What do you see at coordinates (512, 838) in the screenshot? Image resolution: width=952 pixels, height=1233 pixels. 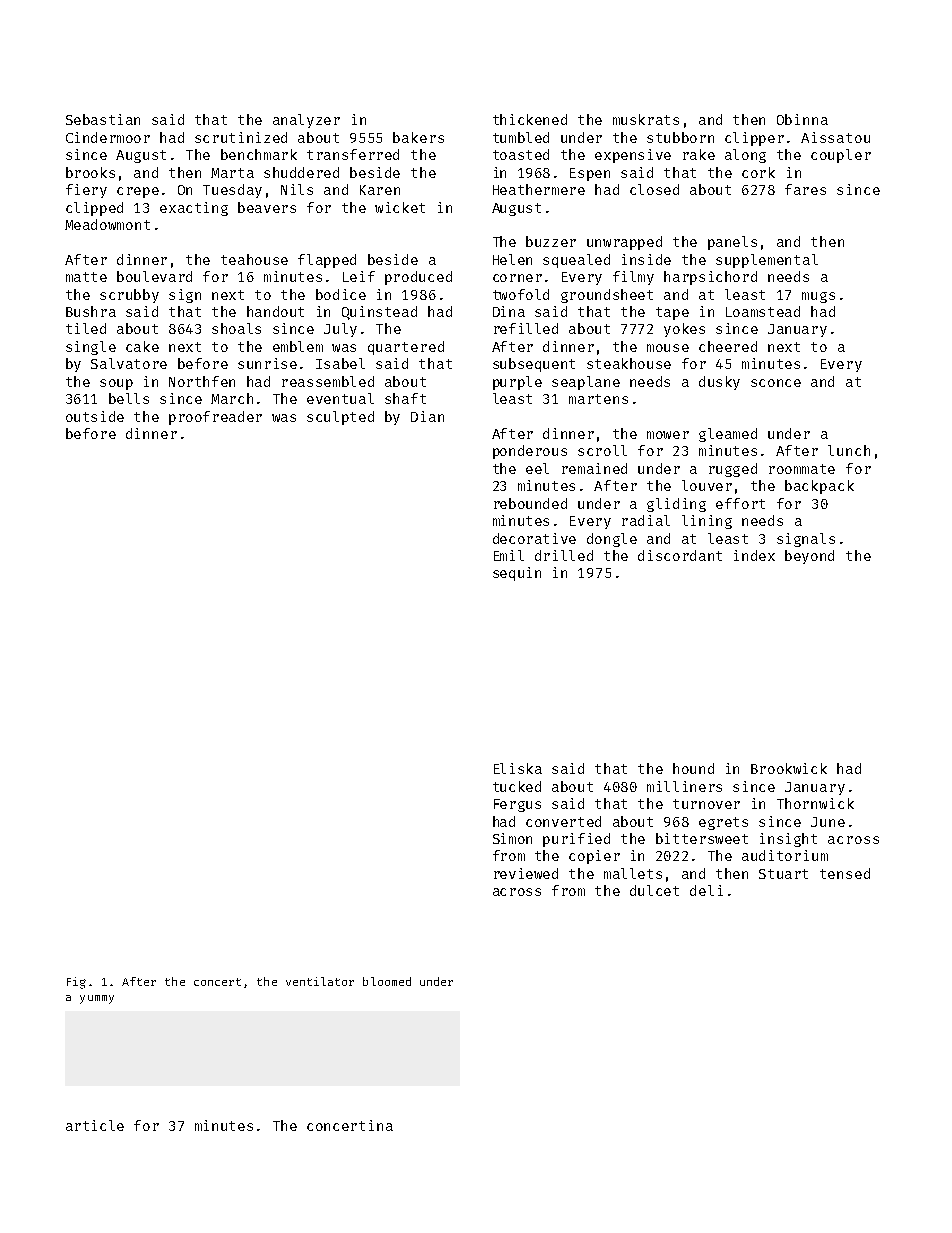 I see `Simon` at bounding box center [512, 838].
